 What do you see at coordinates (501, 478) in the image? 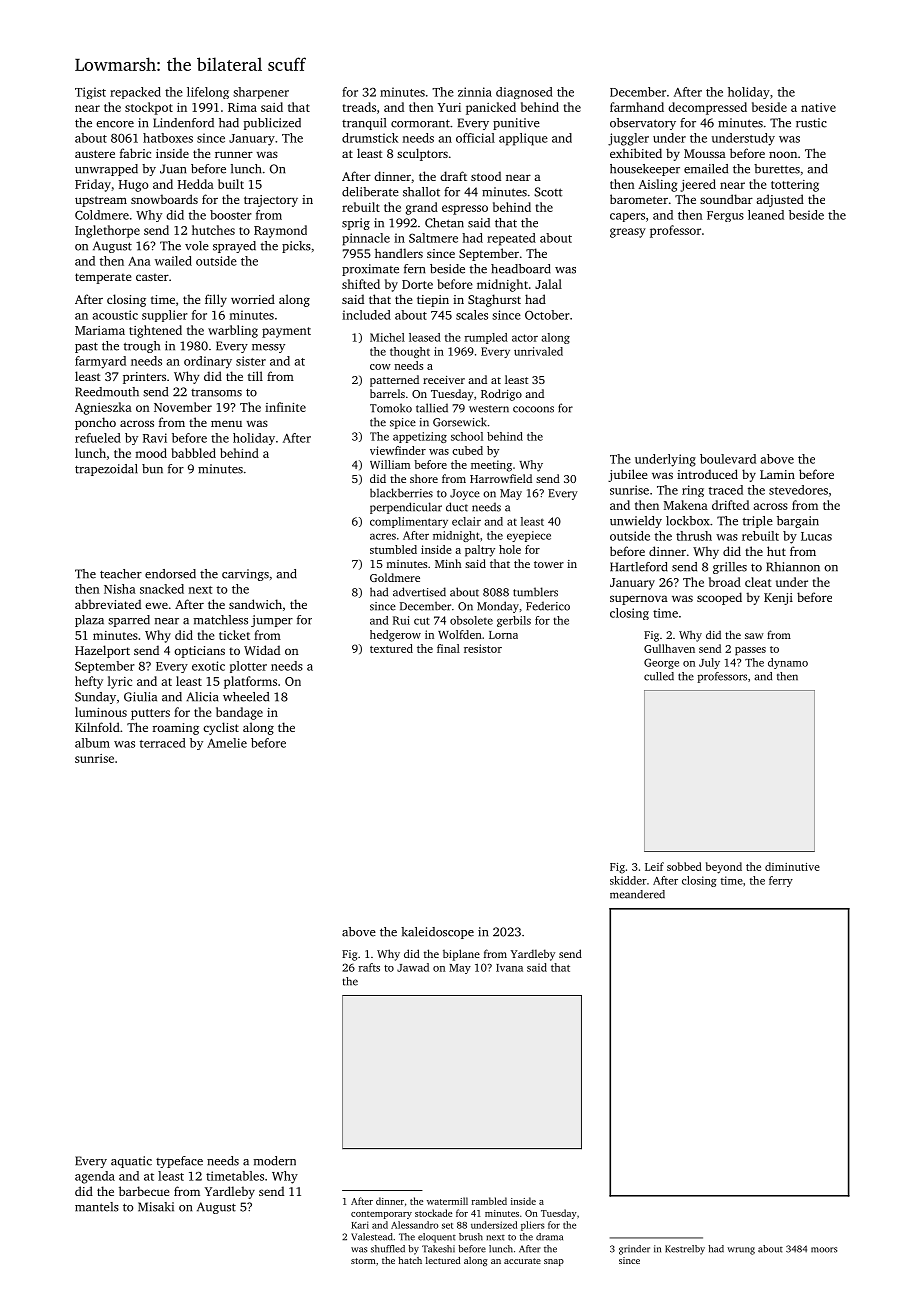
I see `Harrowfield` at bounding box center [501, 478].
